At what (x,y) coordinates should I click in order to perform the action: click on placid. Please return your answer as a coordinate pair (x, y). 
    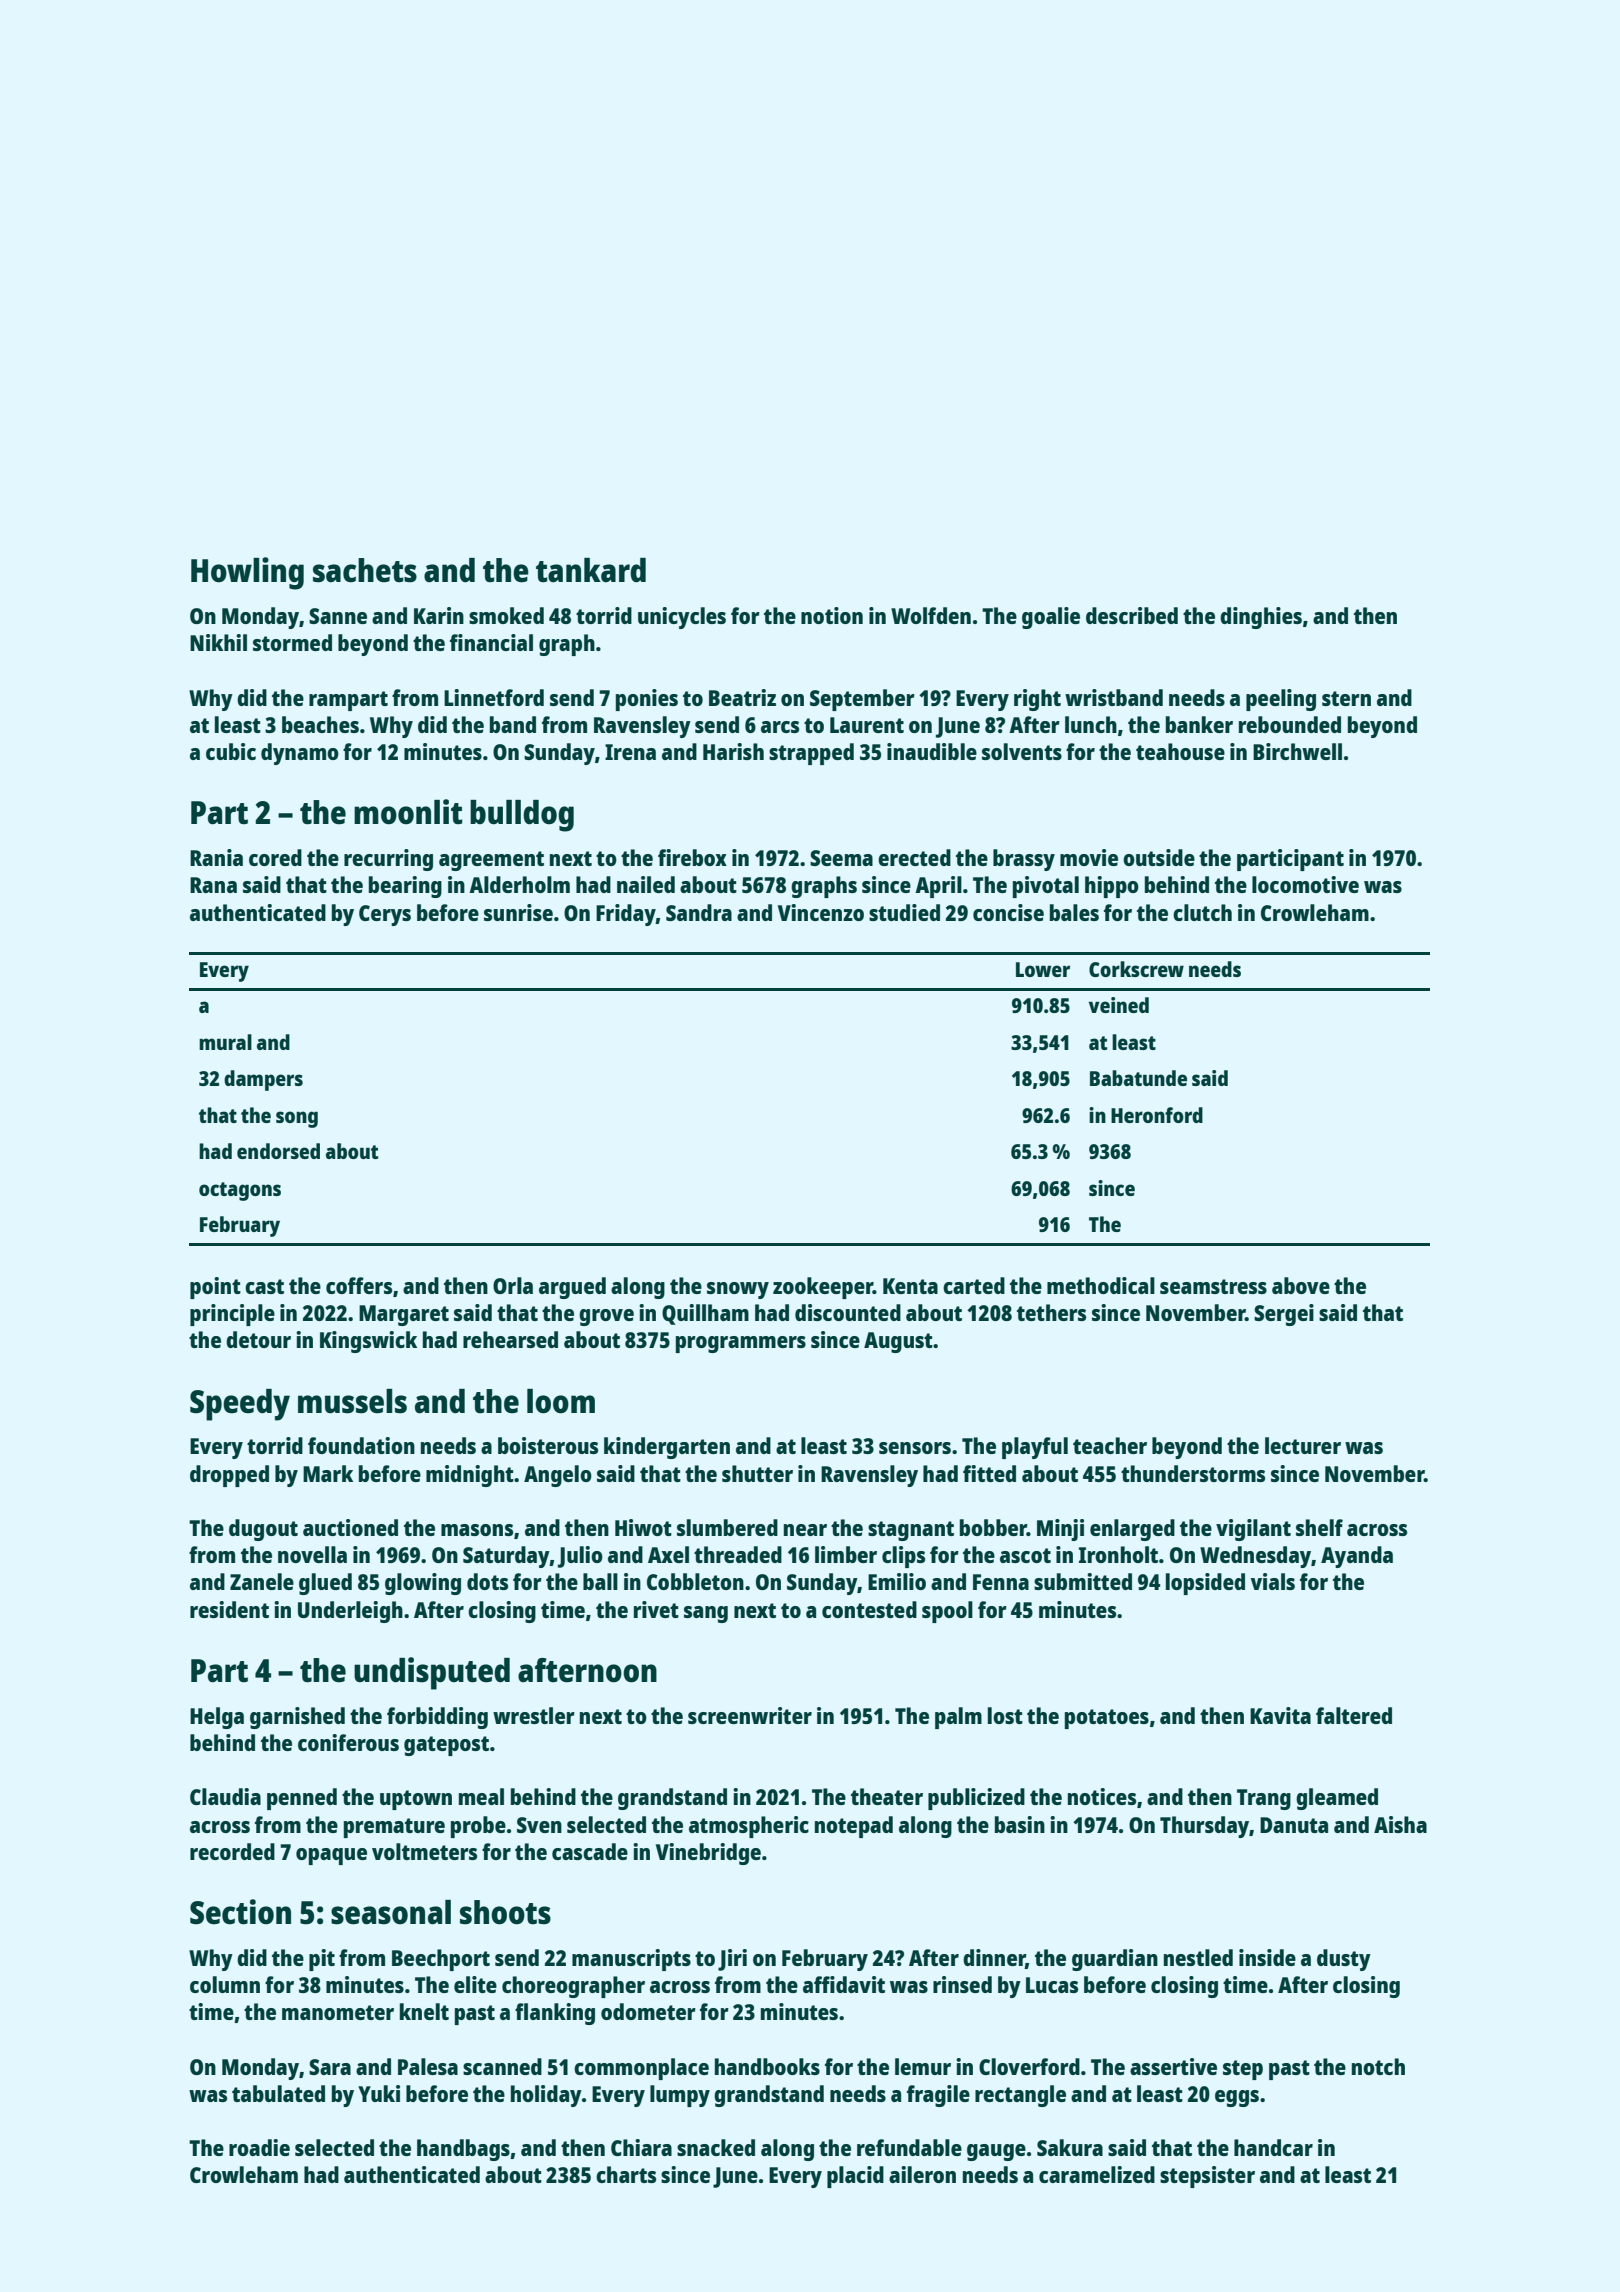
    Looking at the image, I should click on (855, 2177).
